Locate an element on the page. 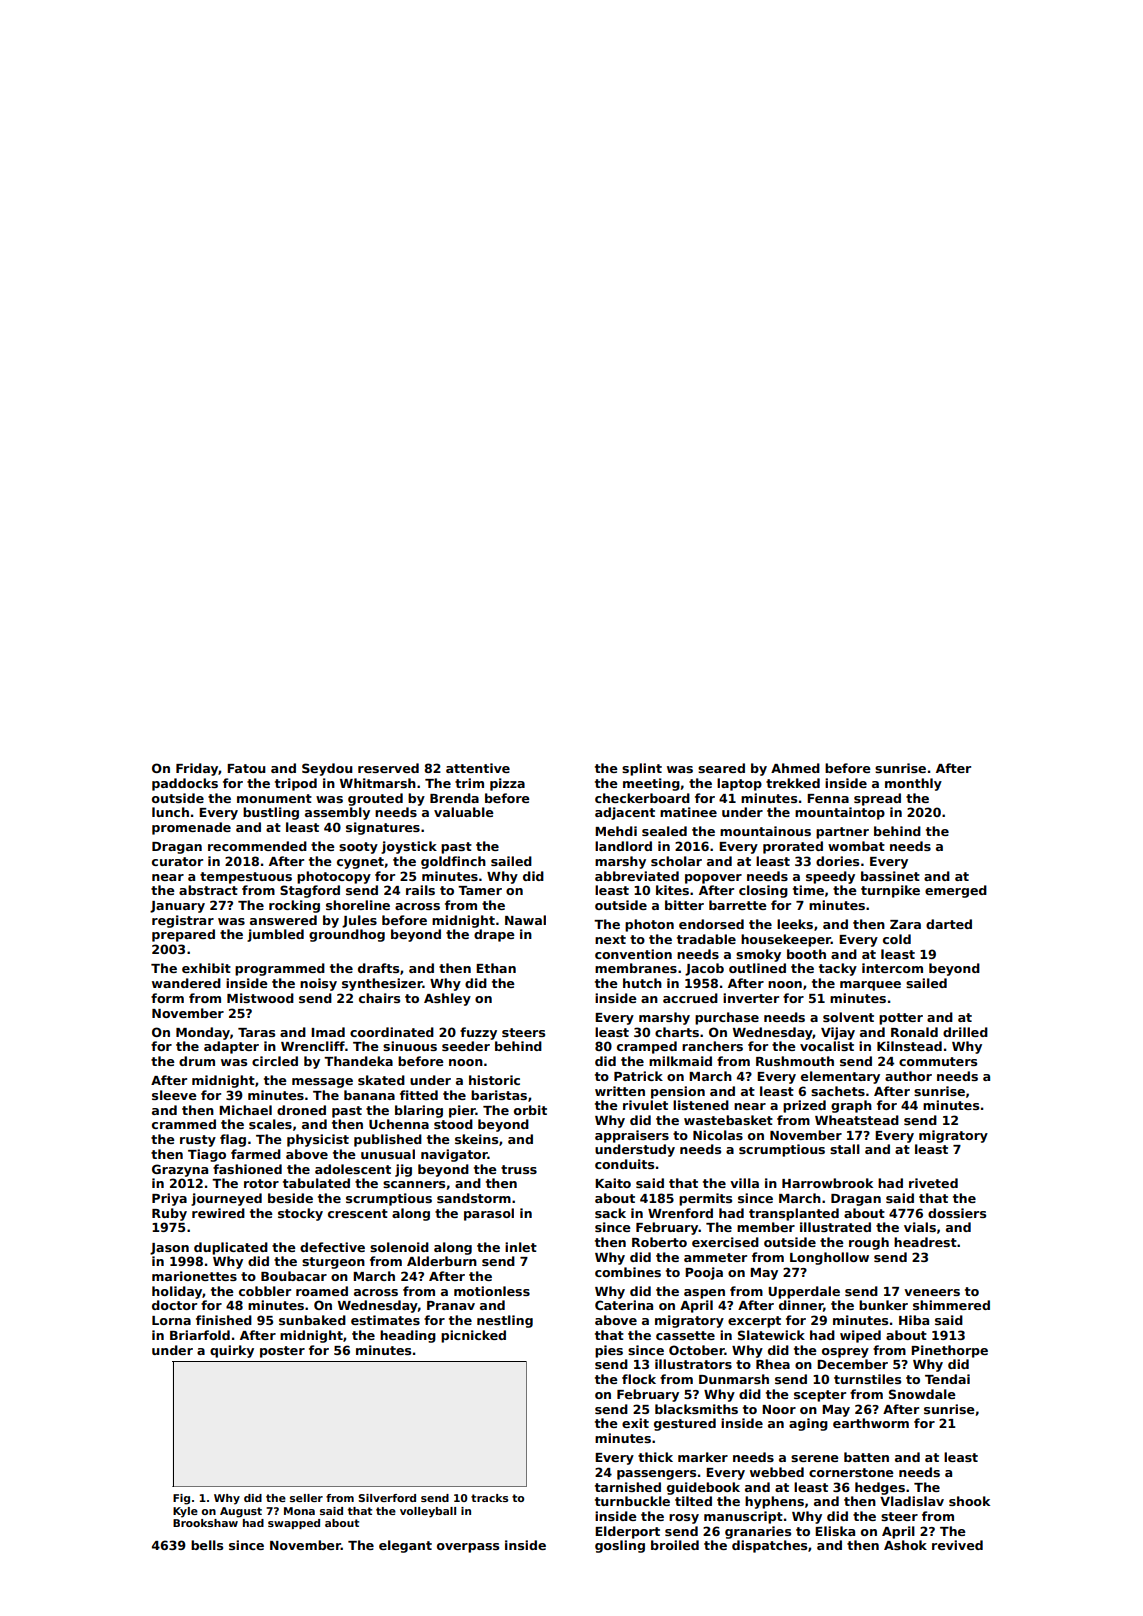 The width and height of the image is (1143, 1616). duplicated is located at coordinates (231, 1248).
